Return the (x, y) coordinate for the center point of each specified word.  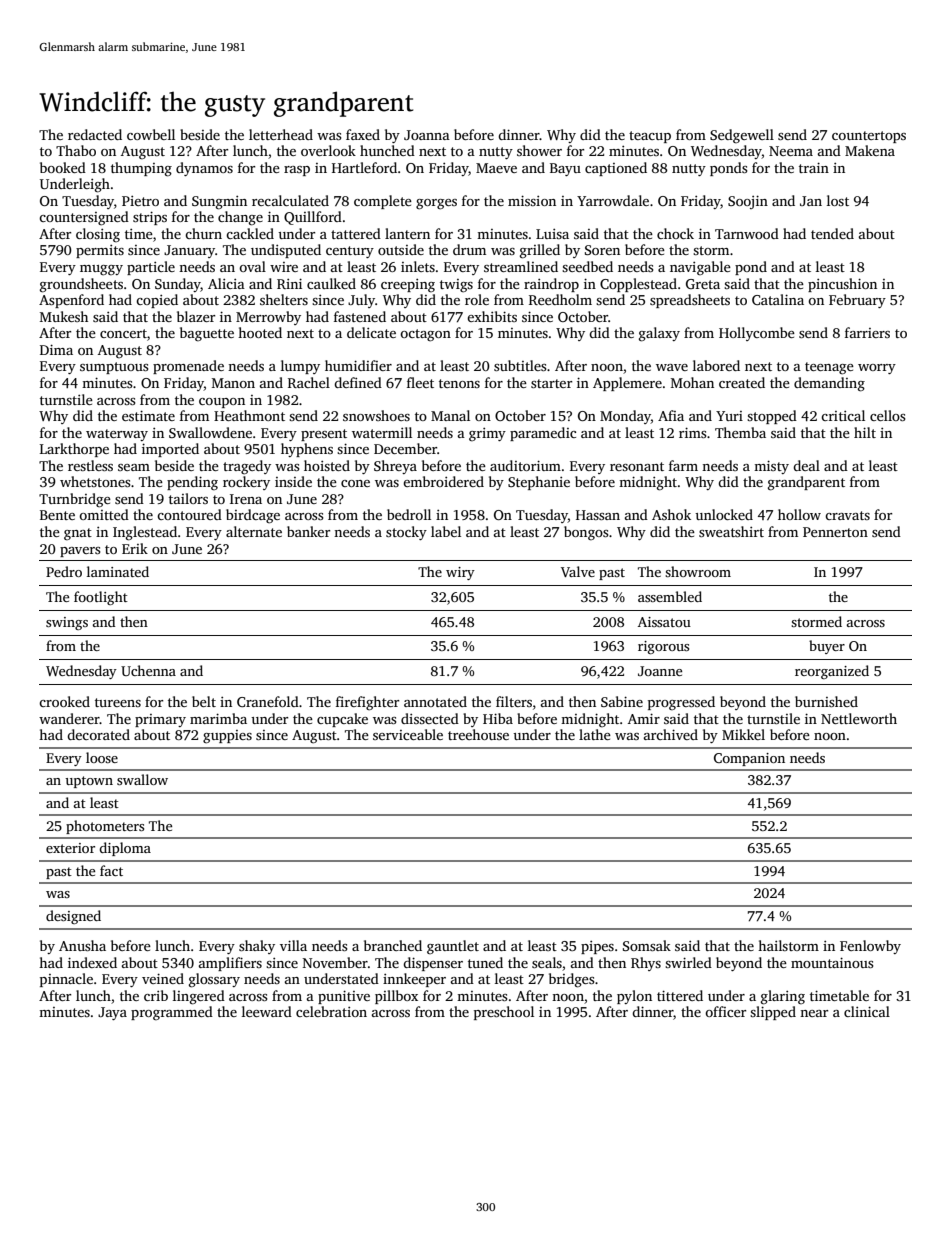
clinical (867, 1011)
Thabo (76, 150)
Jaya (112, 1013)
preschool (504, 1013)
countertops (869, 137)
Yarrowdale (613, 200)
